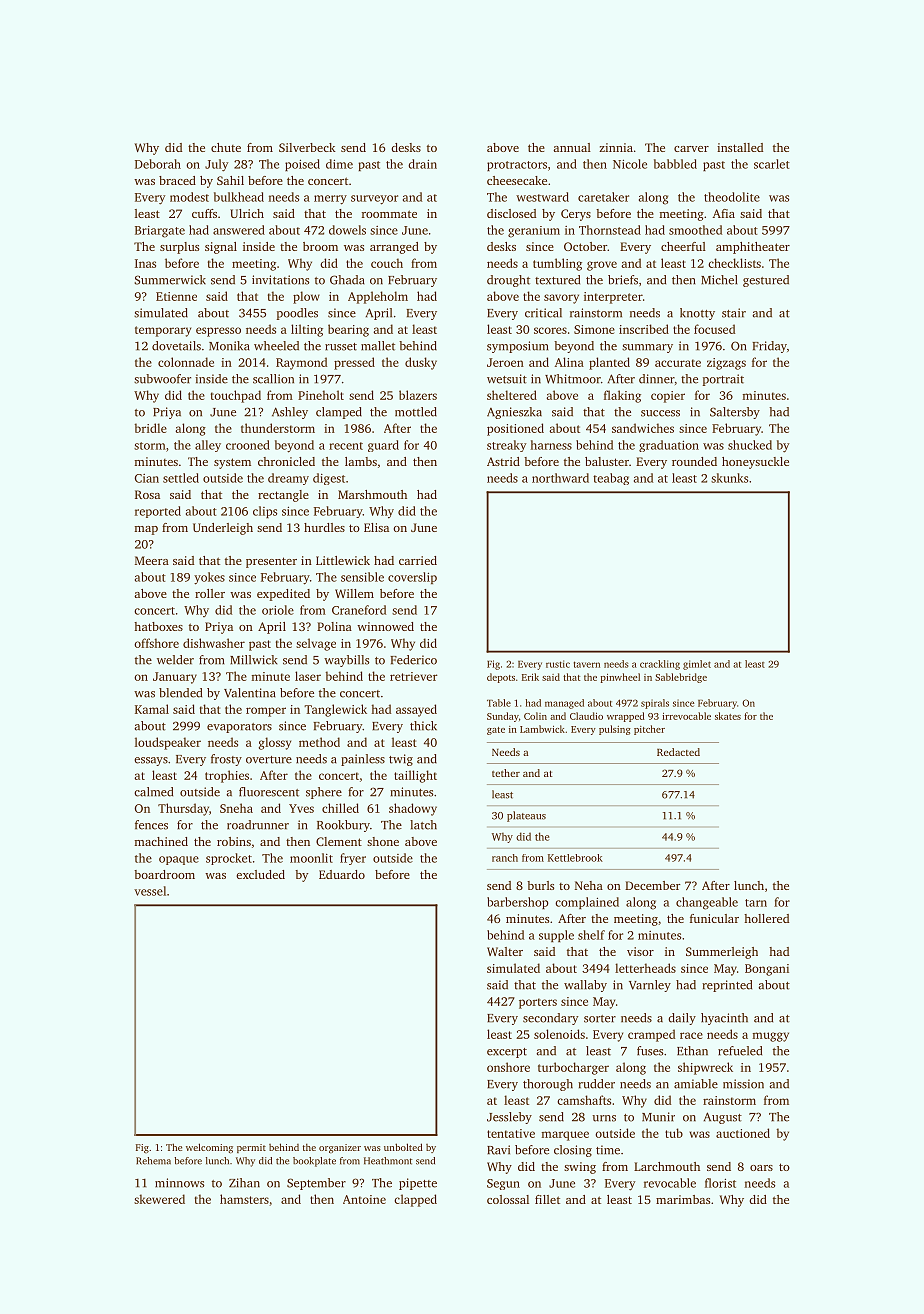 The height and width of the screenshot is (1314, 924). I want to click on hamsters, so click(244, 1199).
